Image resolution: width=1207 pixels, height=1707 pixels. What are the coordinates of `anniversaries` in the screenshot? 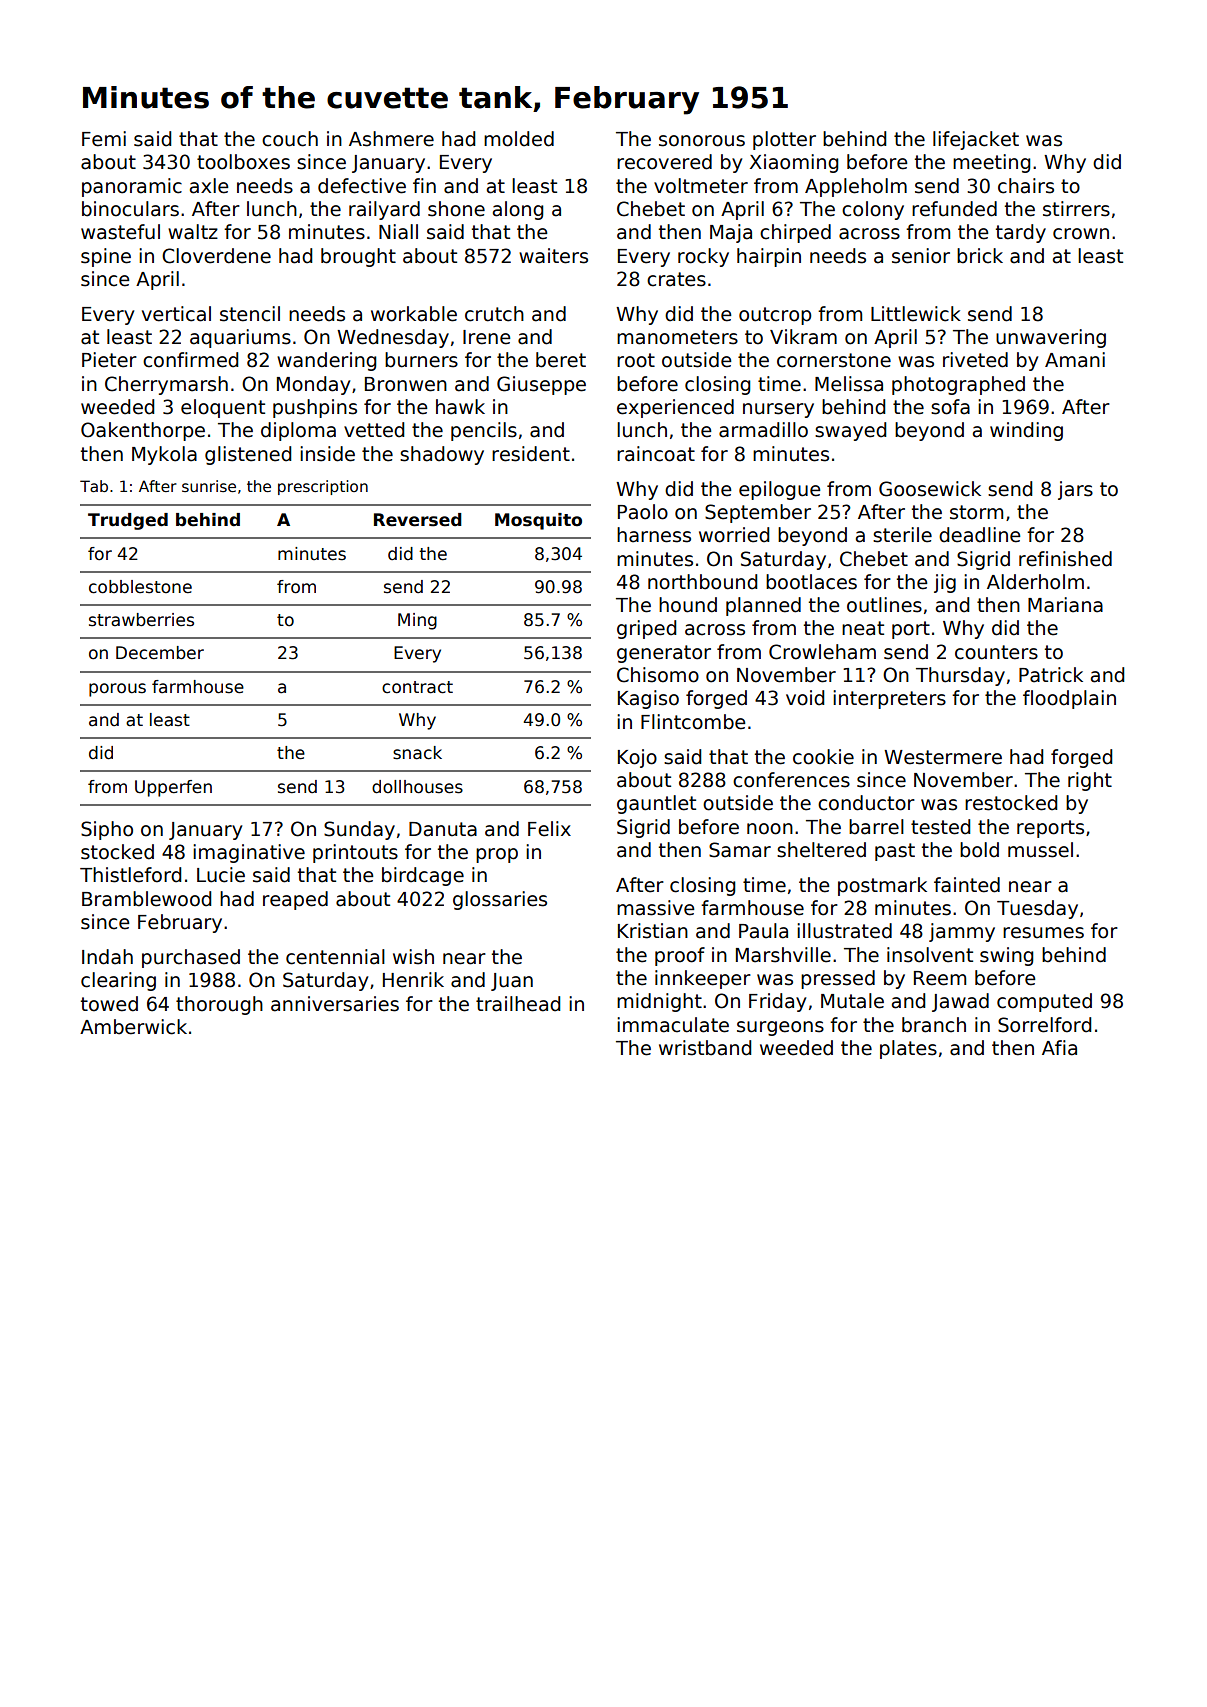 It's located at (335, 1004).
